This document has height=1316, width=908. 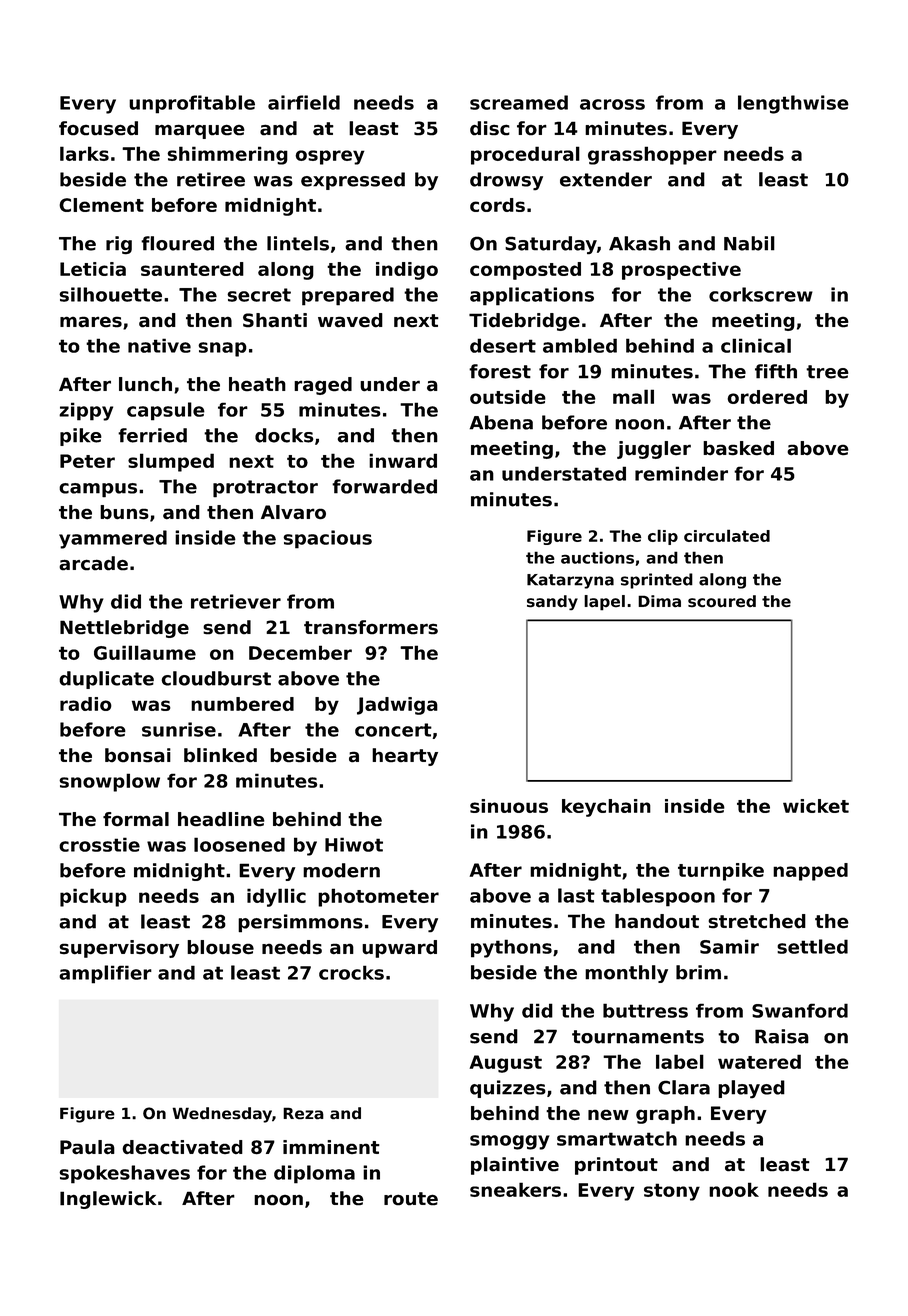 I want to click on route, so click(x=411, y=1199).
